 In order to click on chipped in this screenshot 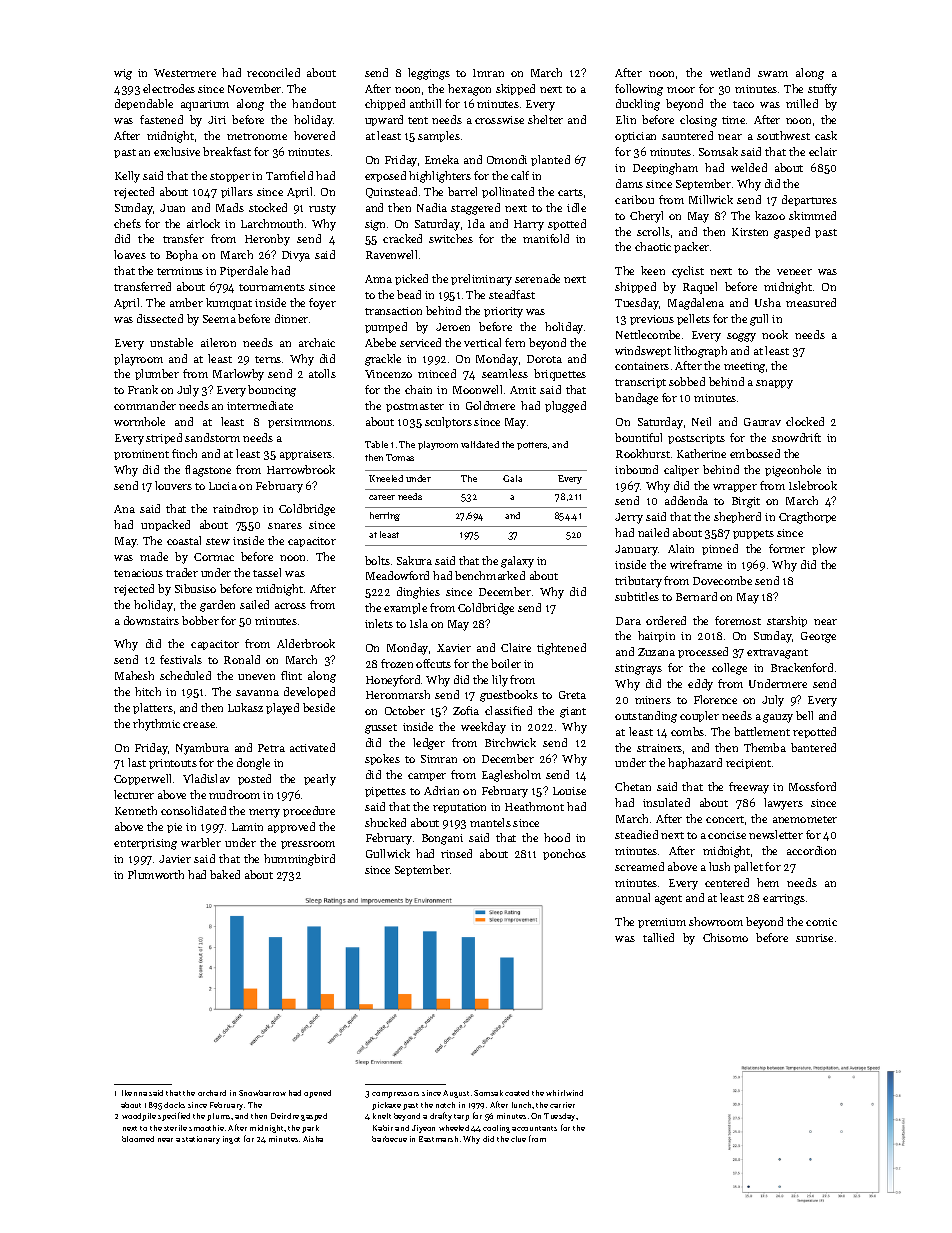, I will do `click(385, 104)`.
